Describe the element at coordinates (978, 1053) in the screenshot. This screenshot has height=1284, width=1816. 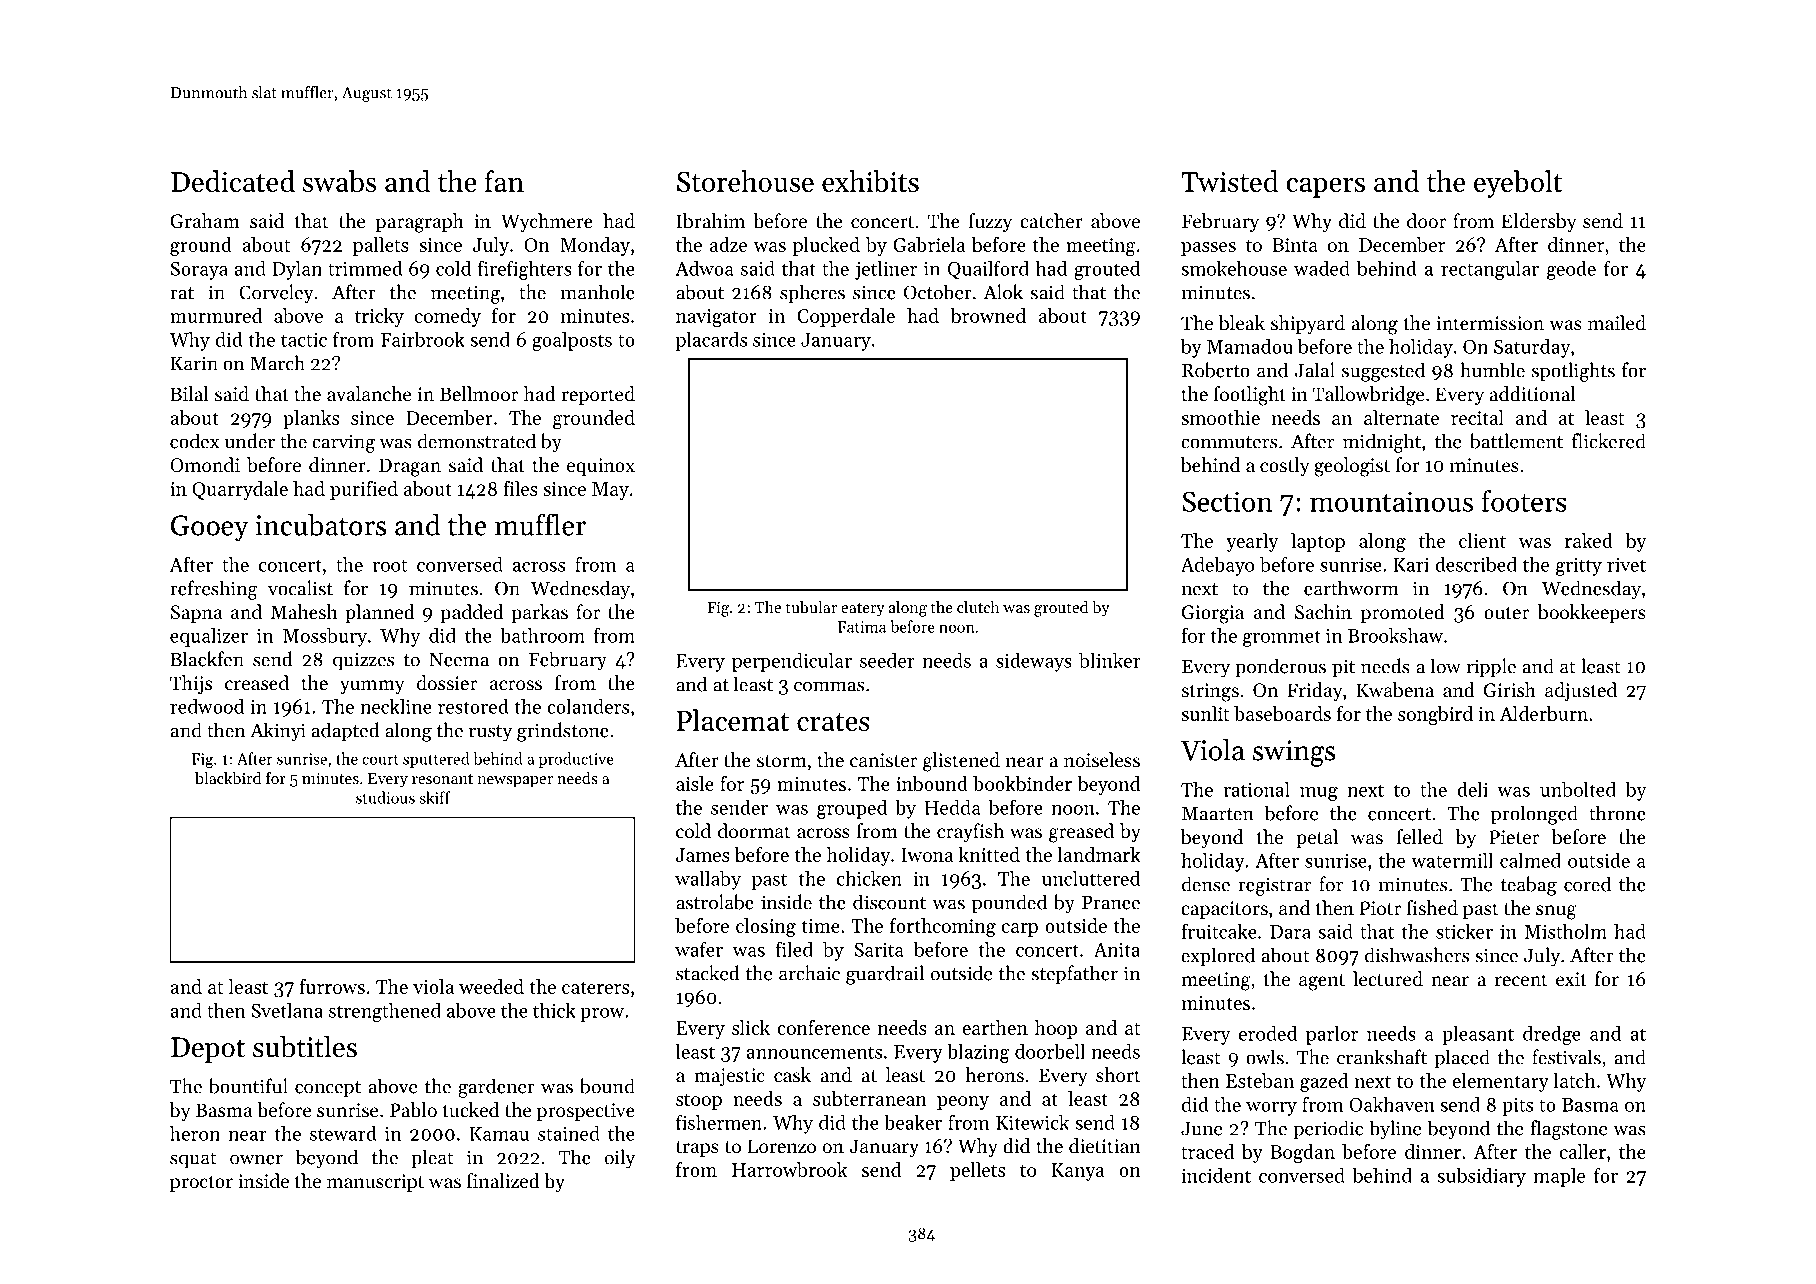
I see `blazing` at that location.
